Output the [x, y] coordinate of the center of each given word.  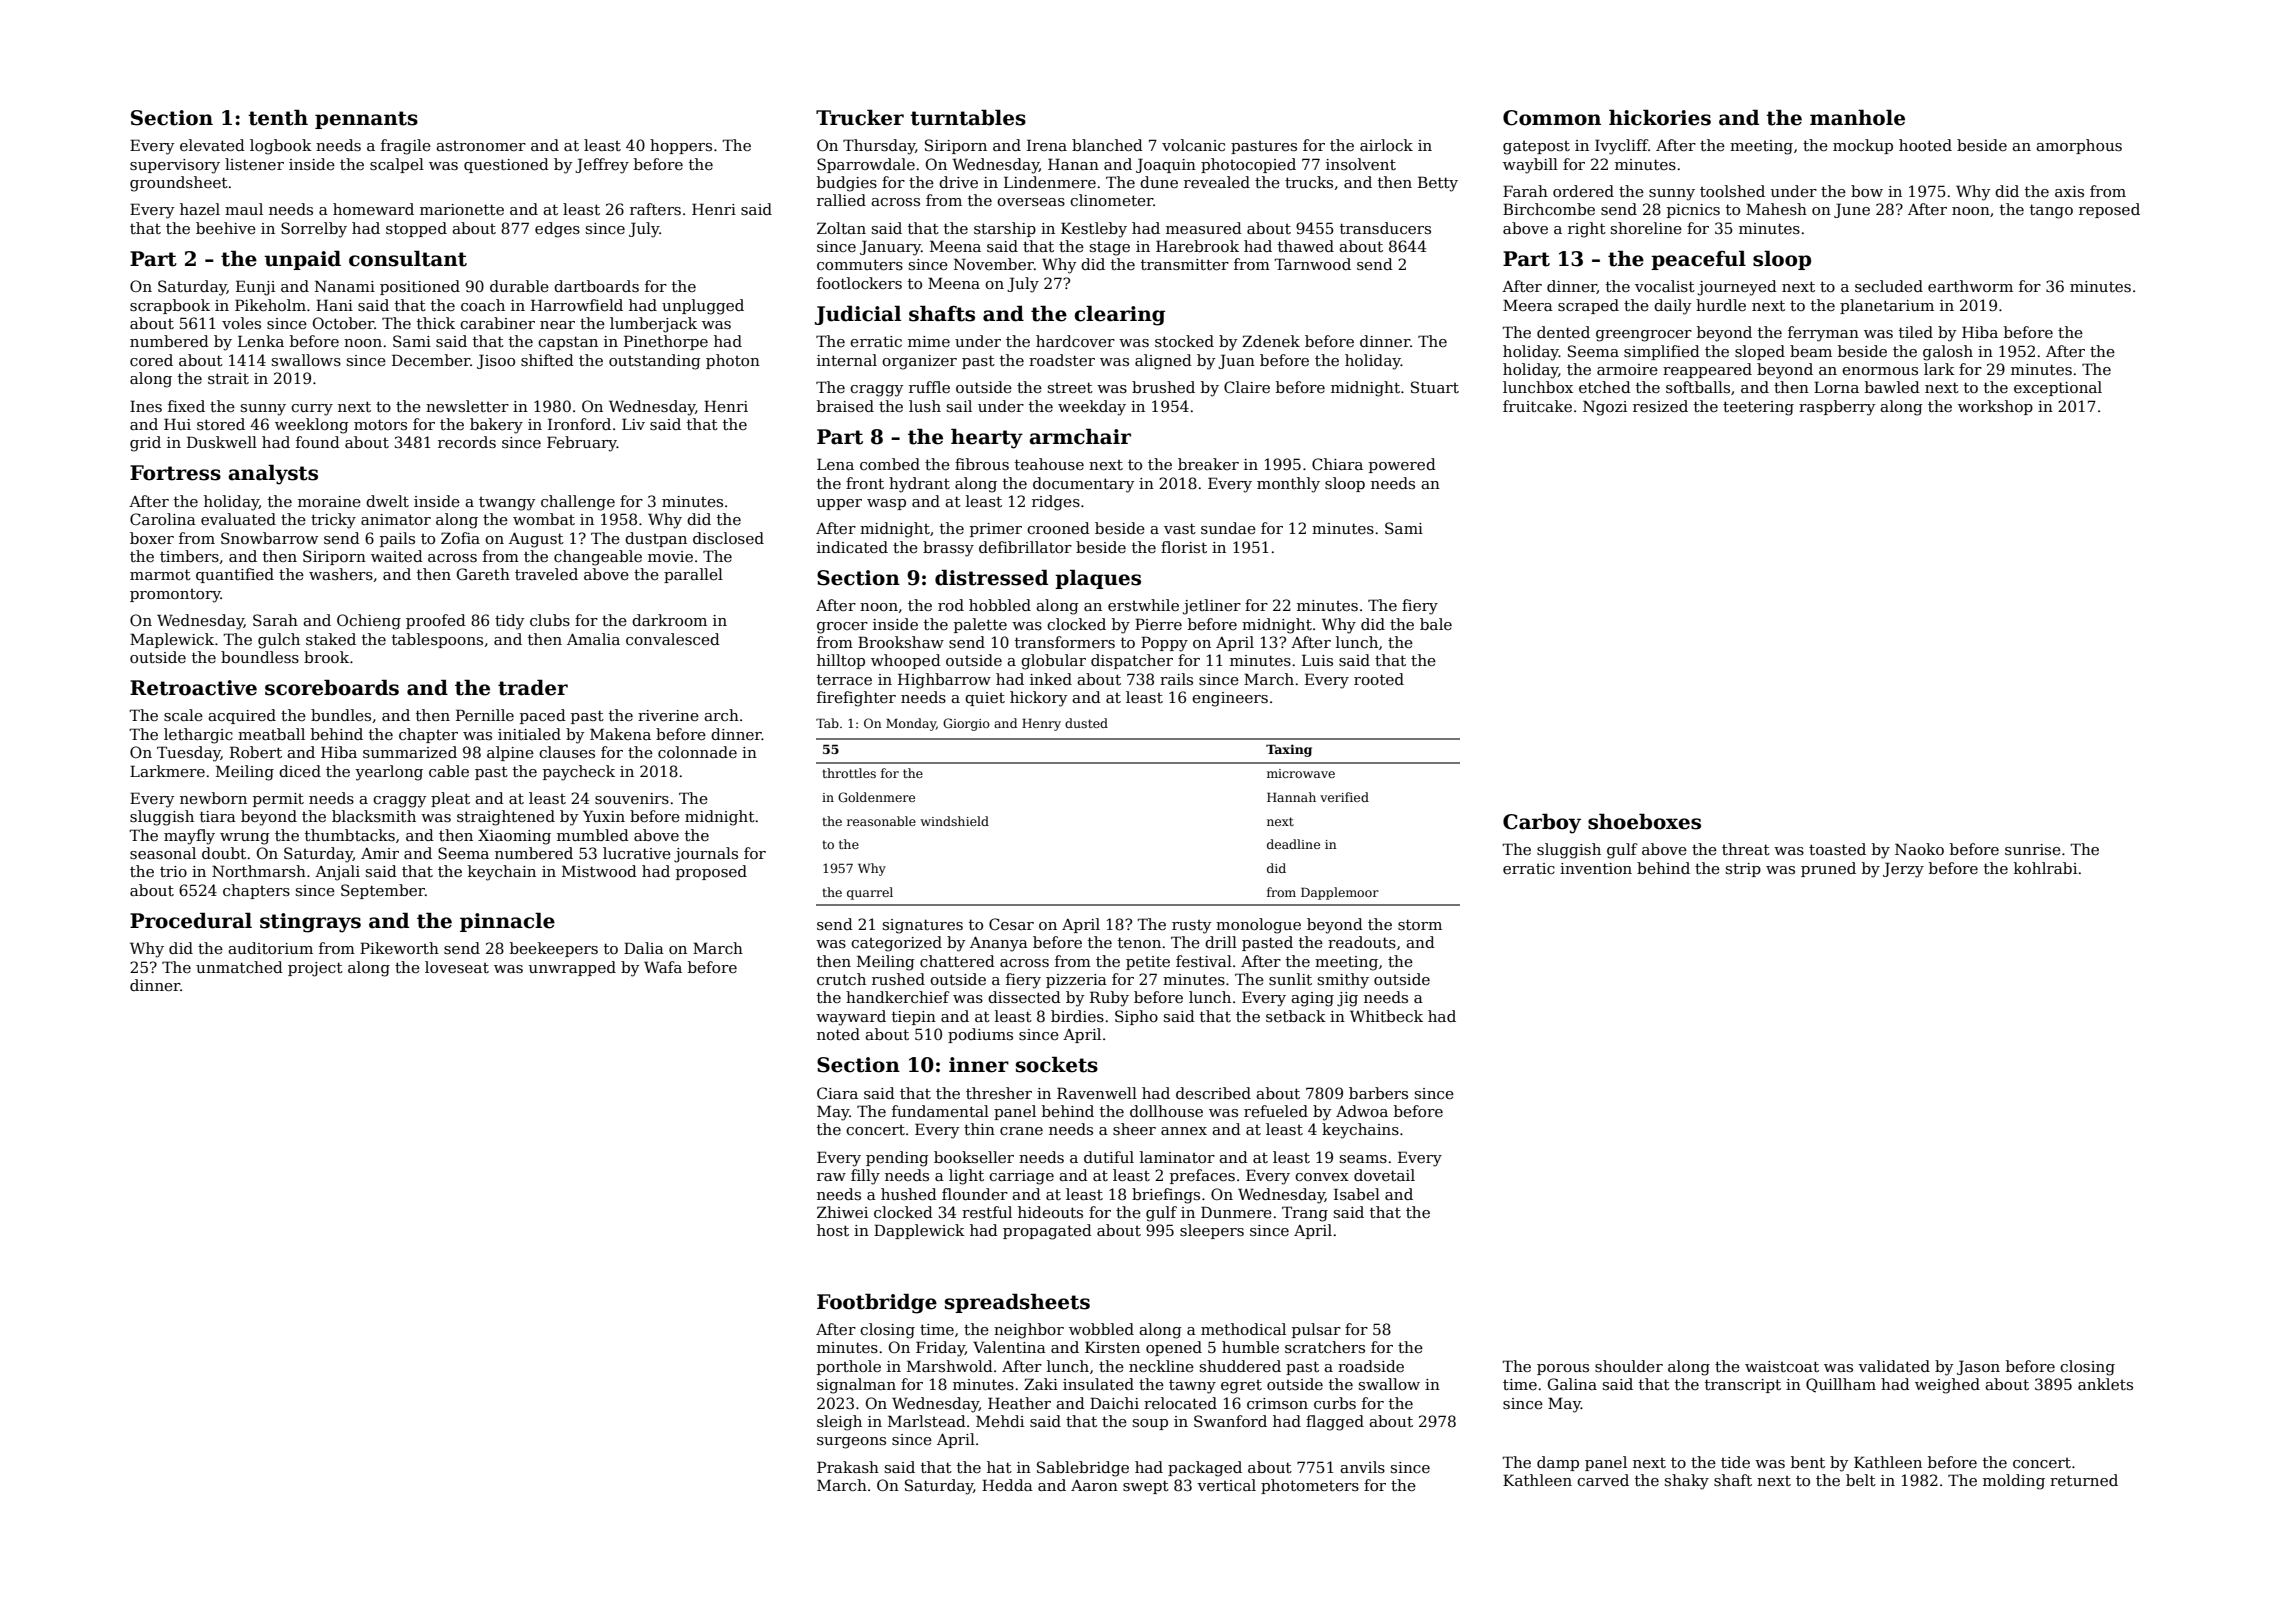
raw [831, 1177]
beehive [226, 228]
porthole [849, 1367]
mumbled [593, 835]
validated [1894, 1366]
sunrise [2033, 849]
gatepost [1536, 148]
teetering [1758, 408]
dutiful [1109, 1157]
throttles [849, 773]
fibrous [982, 464]
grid [145, 444]
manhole [1857, 117]
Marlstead [927, 1421]
